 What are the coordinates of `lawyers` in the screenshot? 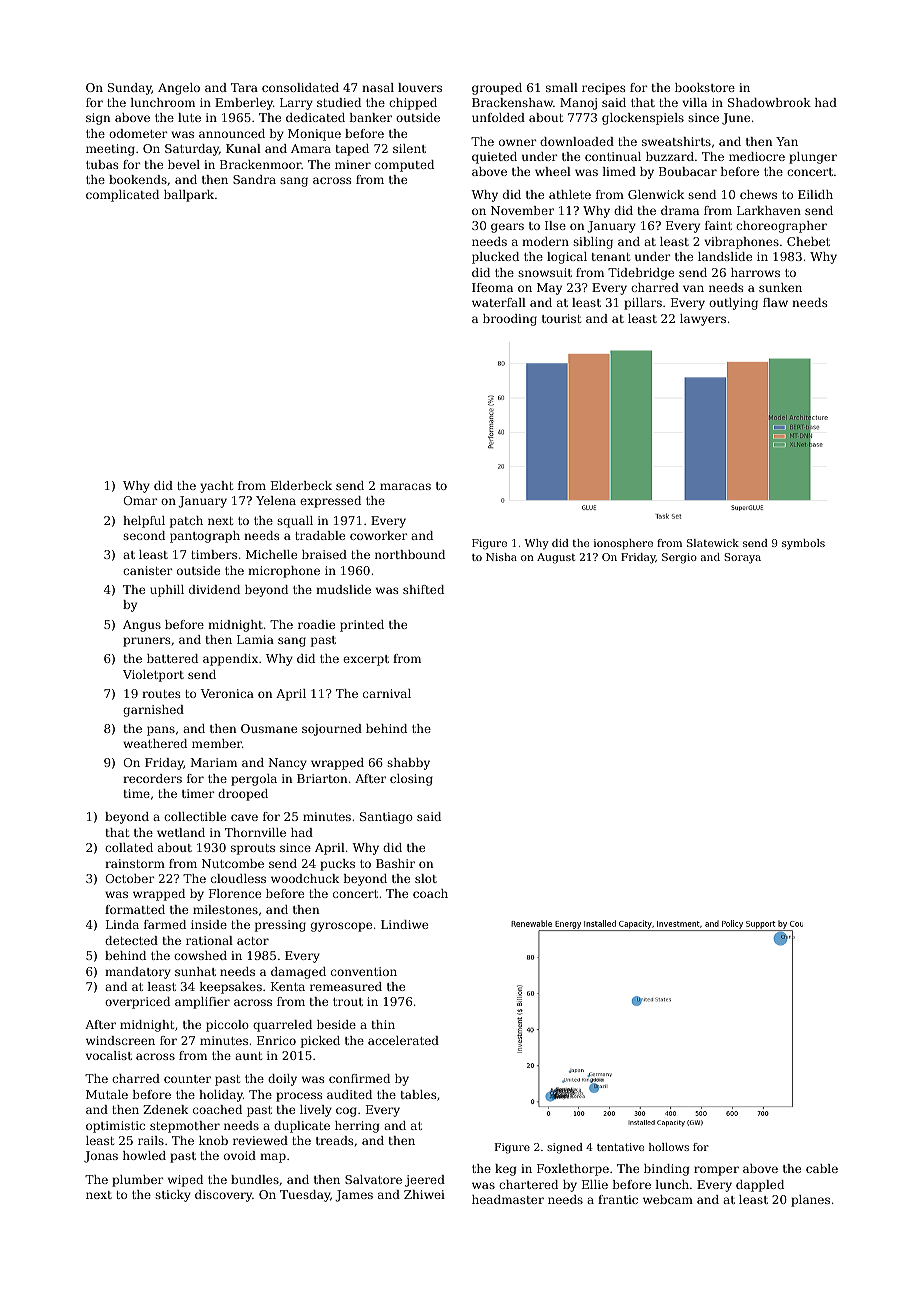 It's located at (703, 320).
